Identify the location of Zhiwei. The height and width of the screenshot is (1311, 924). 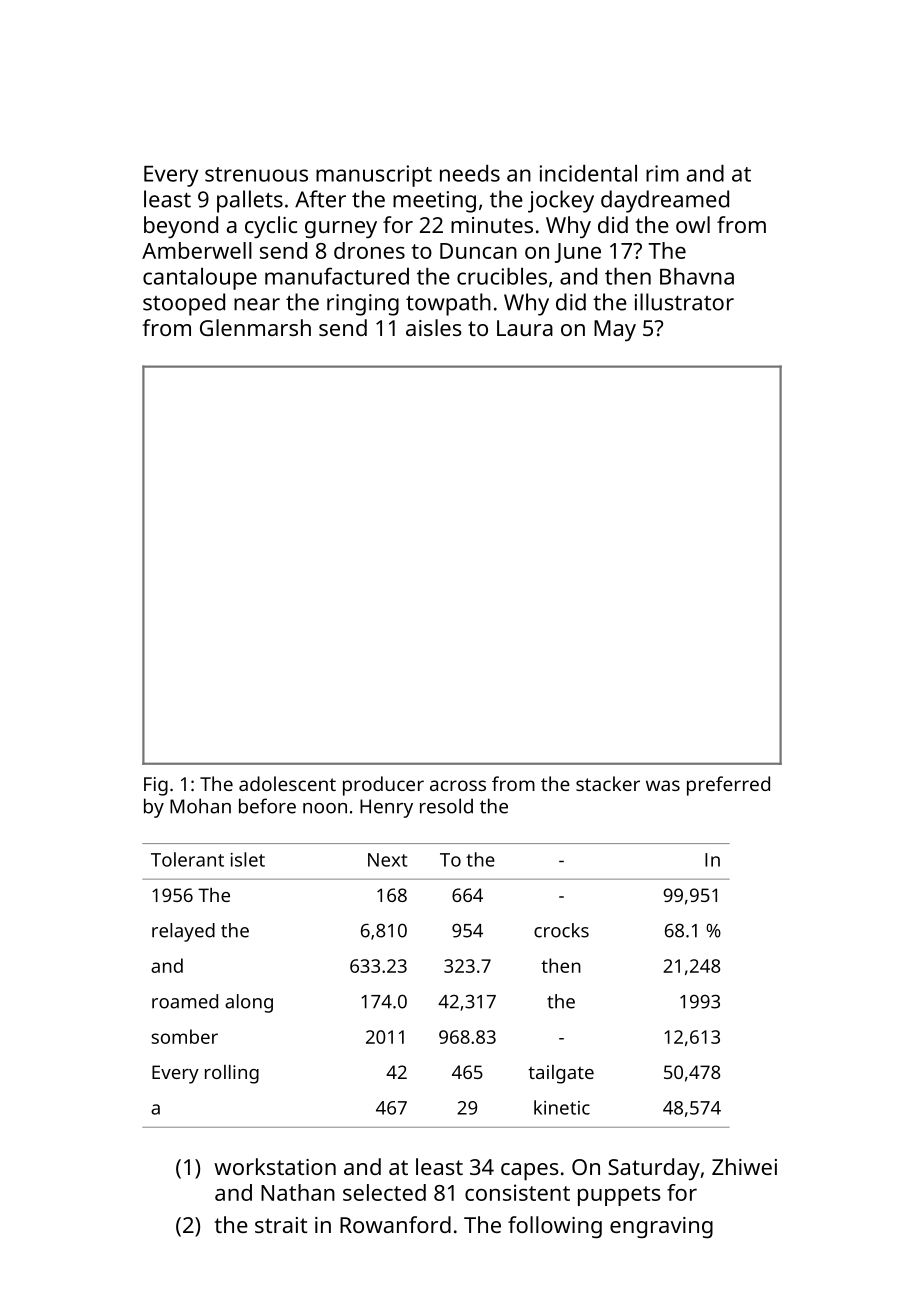
(744, 1166).
